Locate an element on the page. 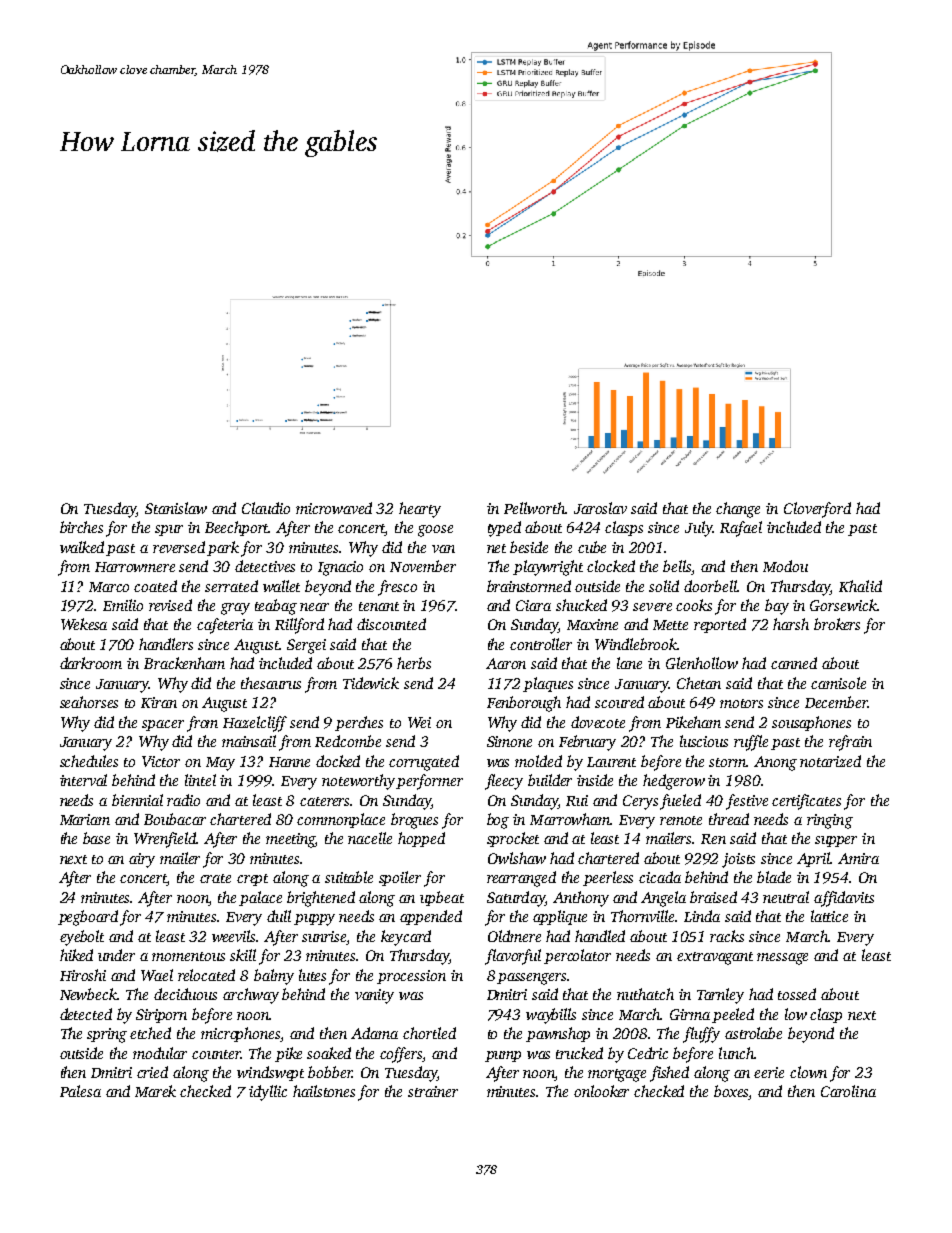  Pellworth is located at coordinates (534, 508).
